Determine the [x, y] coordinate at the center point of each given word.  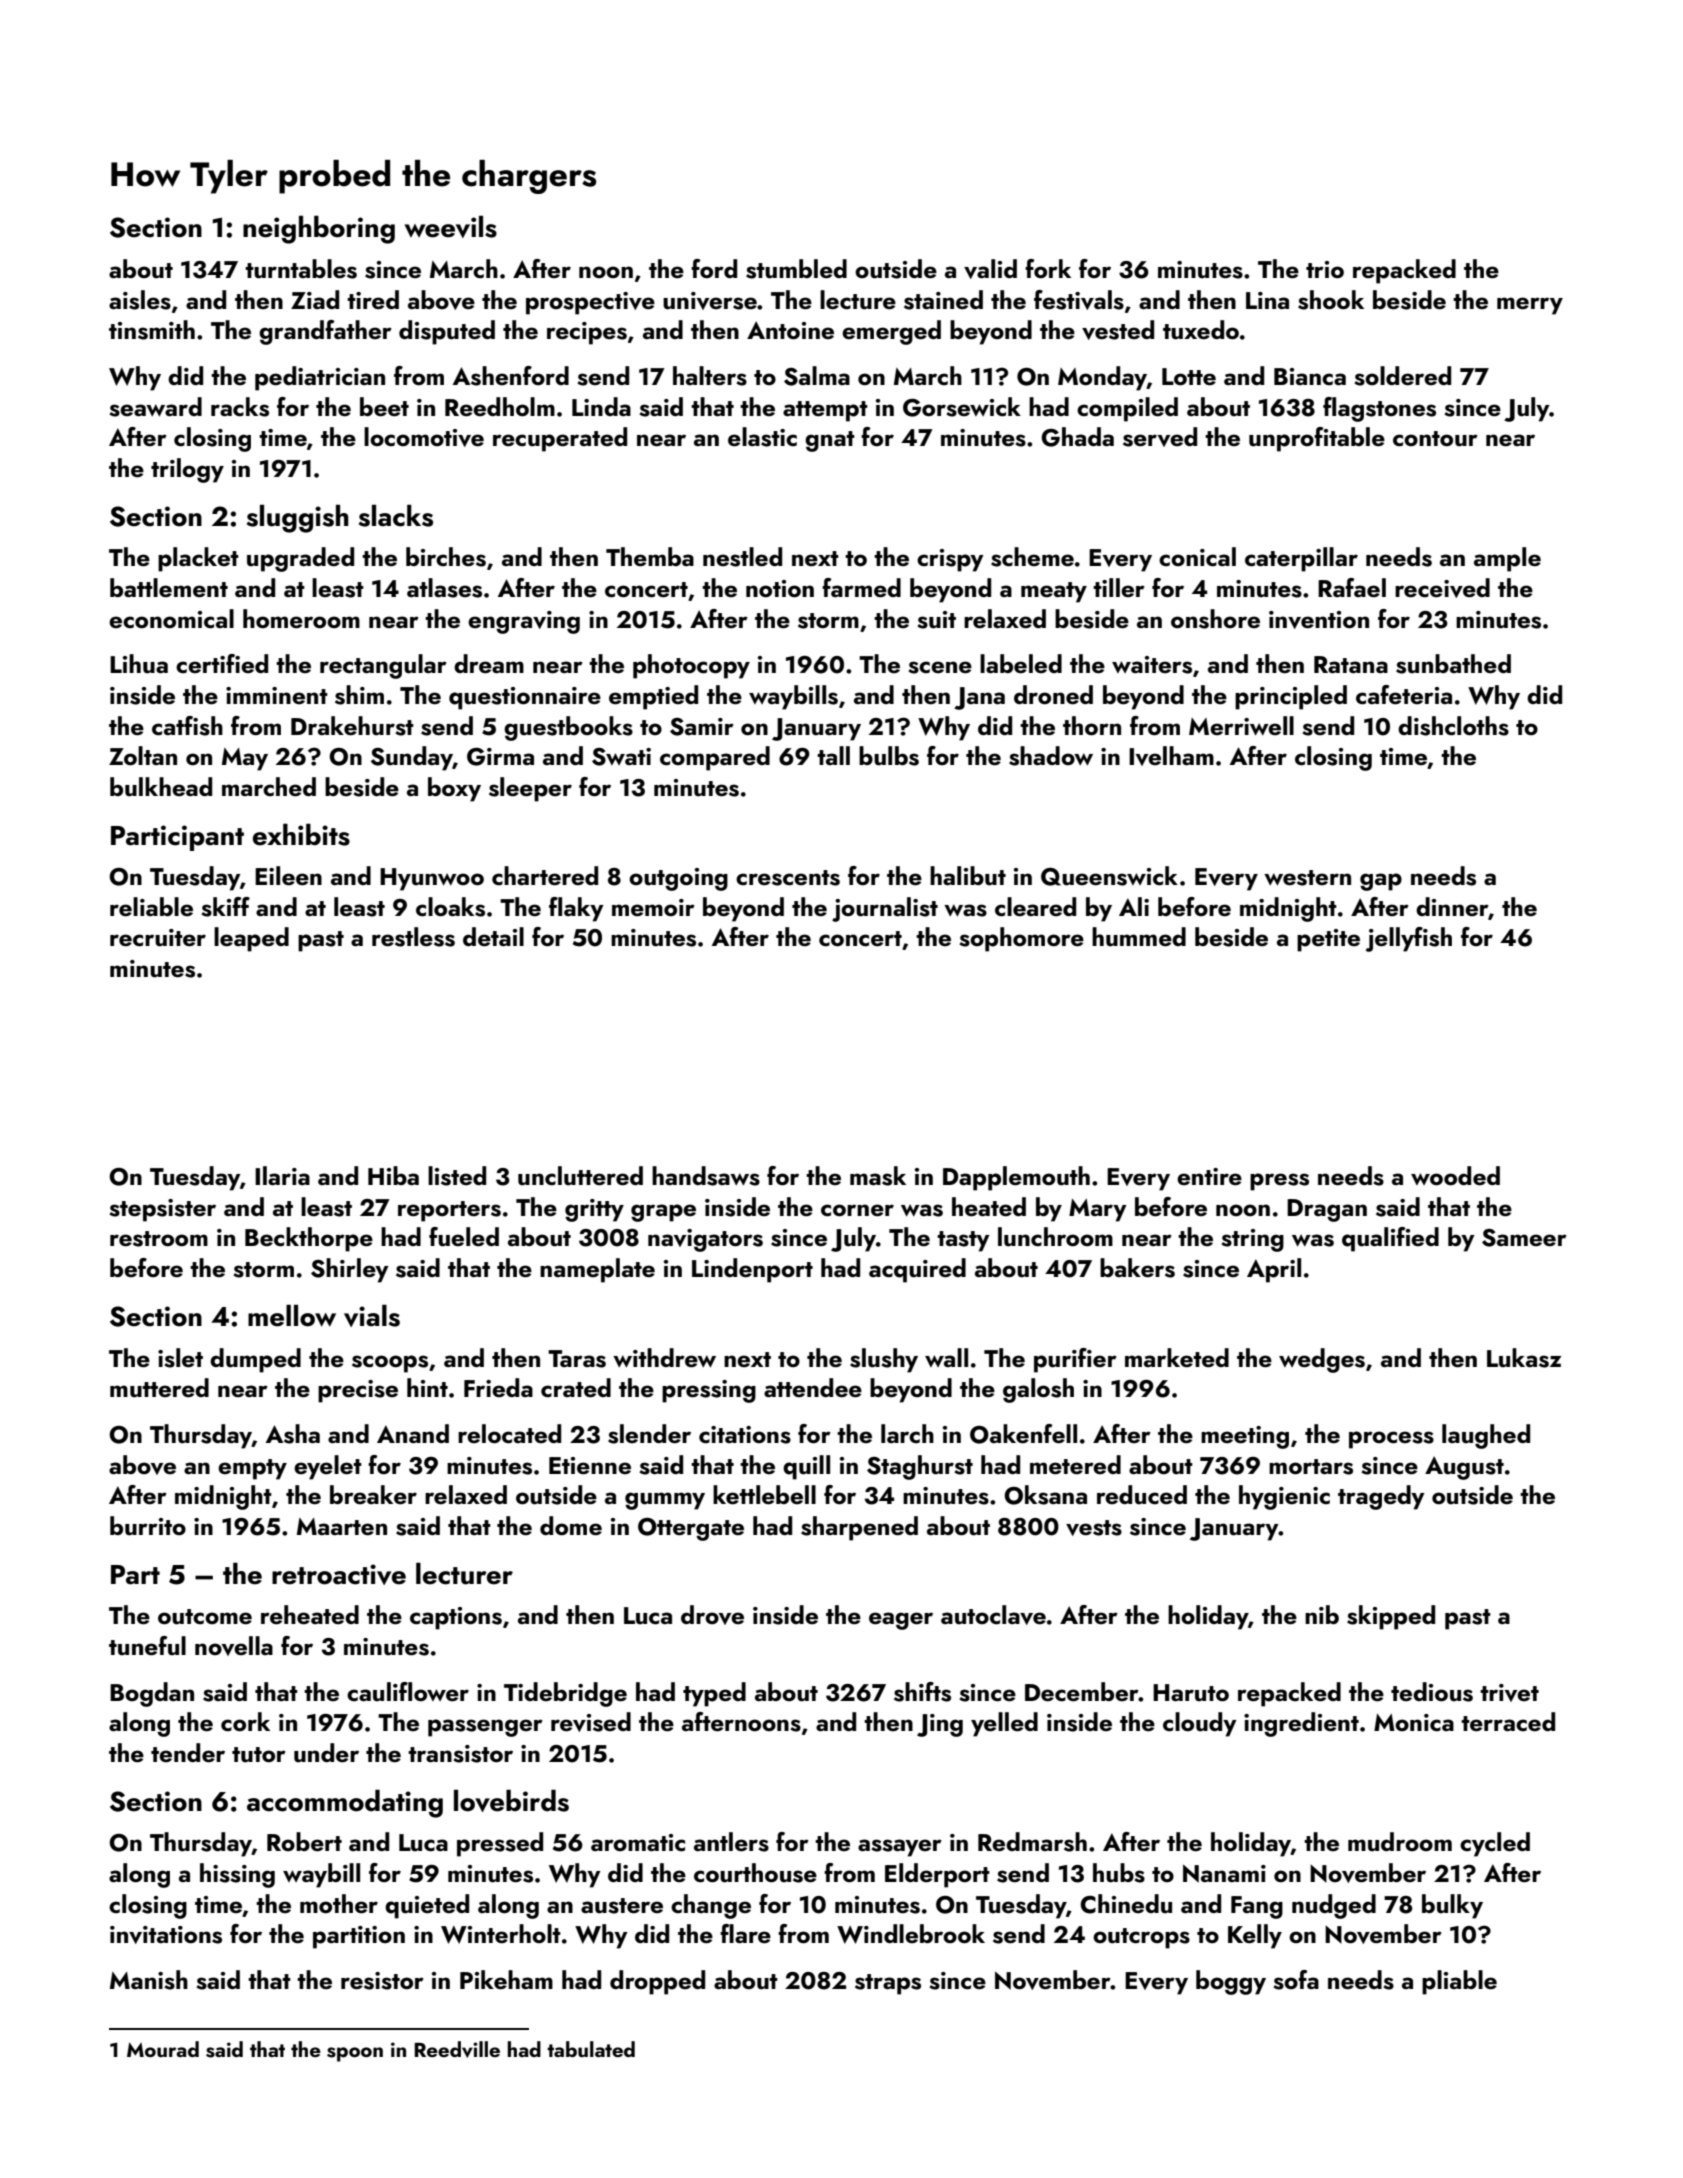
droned [1053, 694]
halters [710, 376]
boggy [1231, 1982]
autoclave [993, 1615]
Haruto [1191, 1693]
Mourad [163, 2049]
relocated [509, 1433]
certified [222, 663]
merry [1530, 306]
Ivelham [1171, 756]
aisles [140, 300]
